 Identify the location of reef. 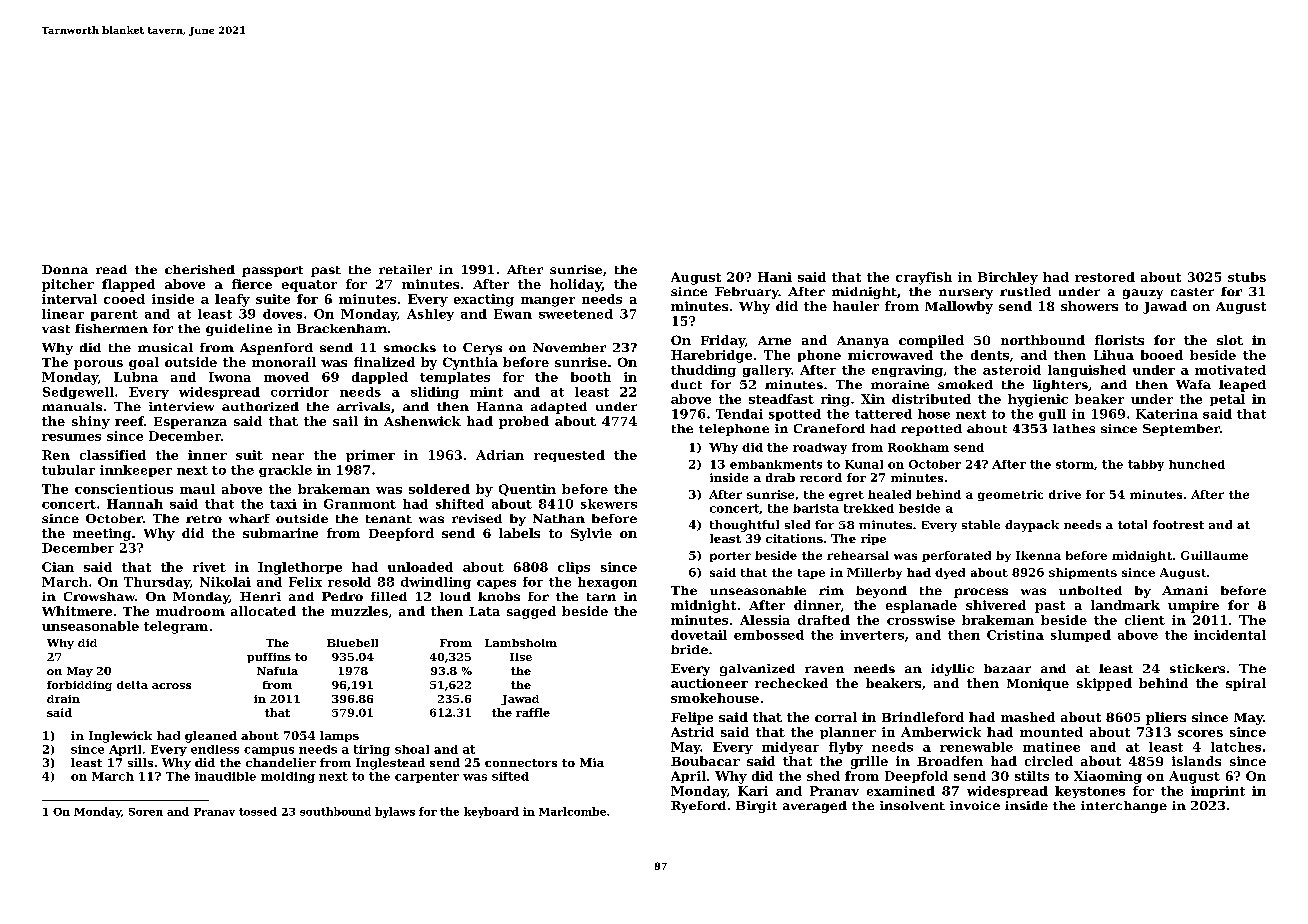
(129, 421).
